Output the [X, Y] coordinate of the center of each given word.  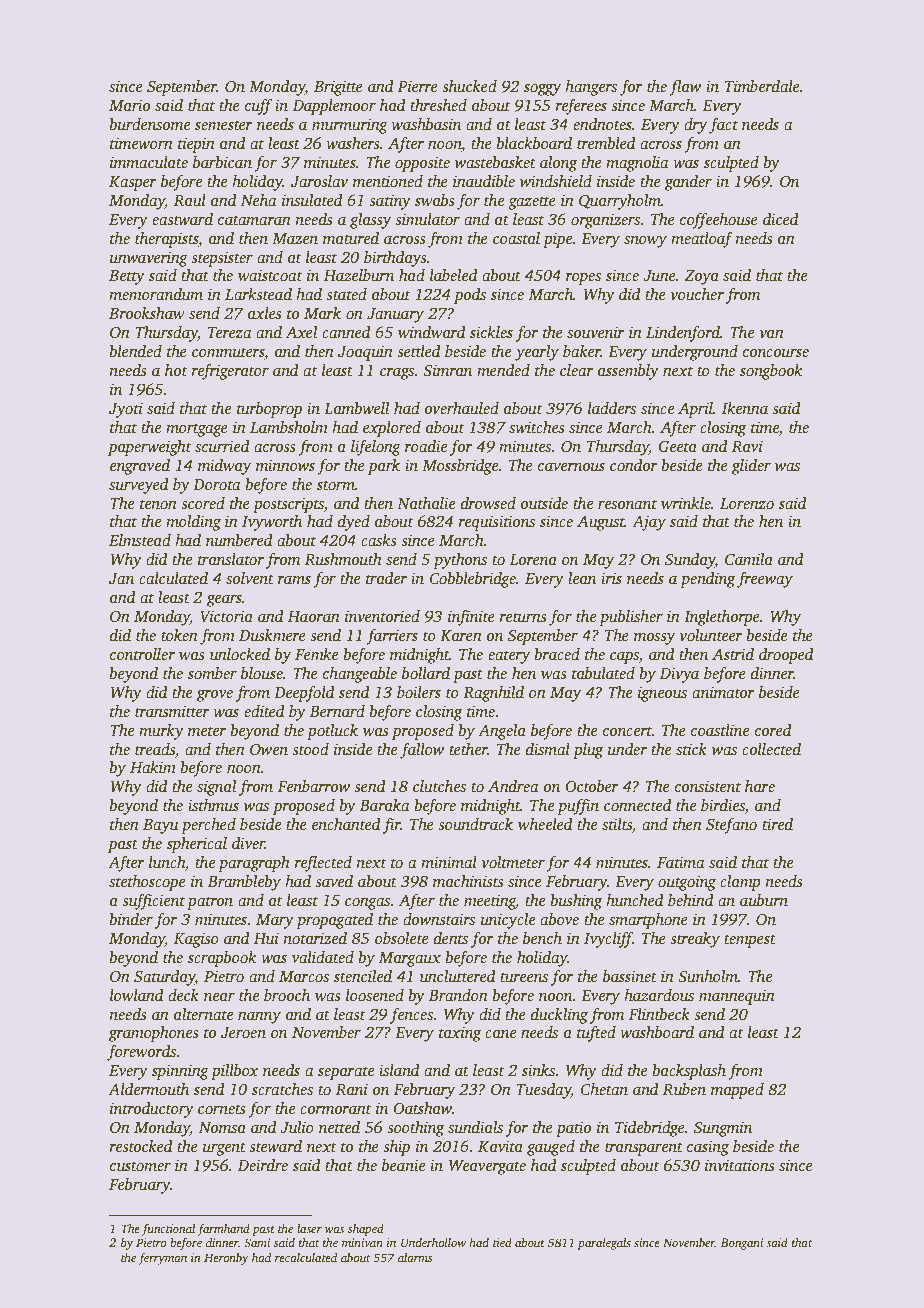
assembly [628, 372]
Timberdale [762, 86]
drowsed [488, 503]
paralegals [604, 1244]
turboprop [269, 410]
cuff [258, 107]
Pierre [417, 86]
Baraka [385, 805]
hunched [635, 900]
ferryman [162, 1258]
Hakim [153, 767]
